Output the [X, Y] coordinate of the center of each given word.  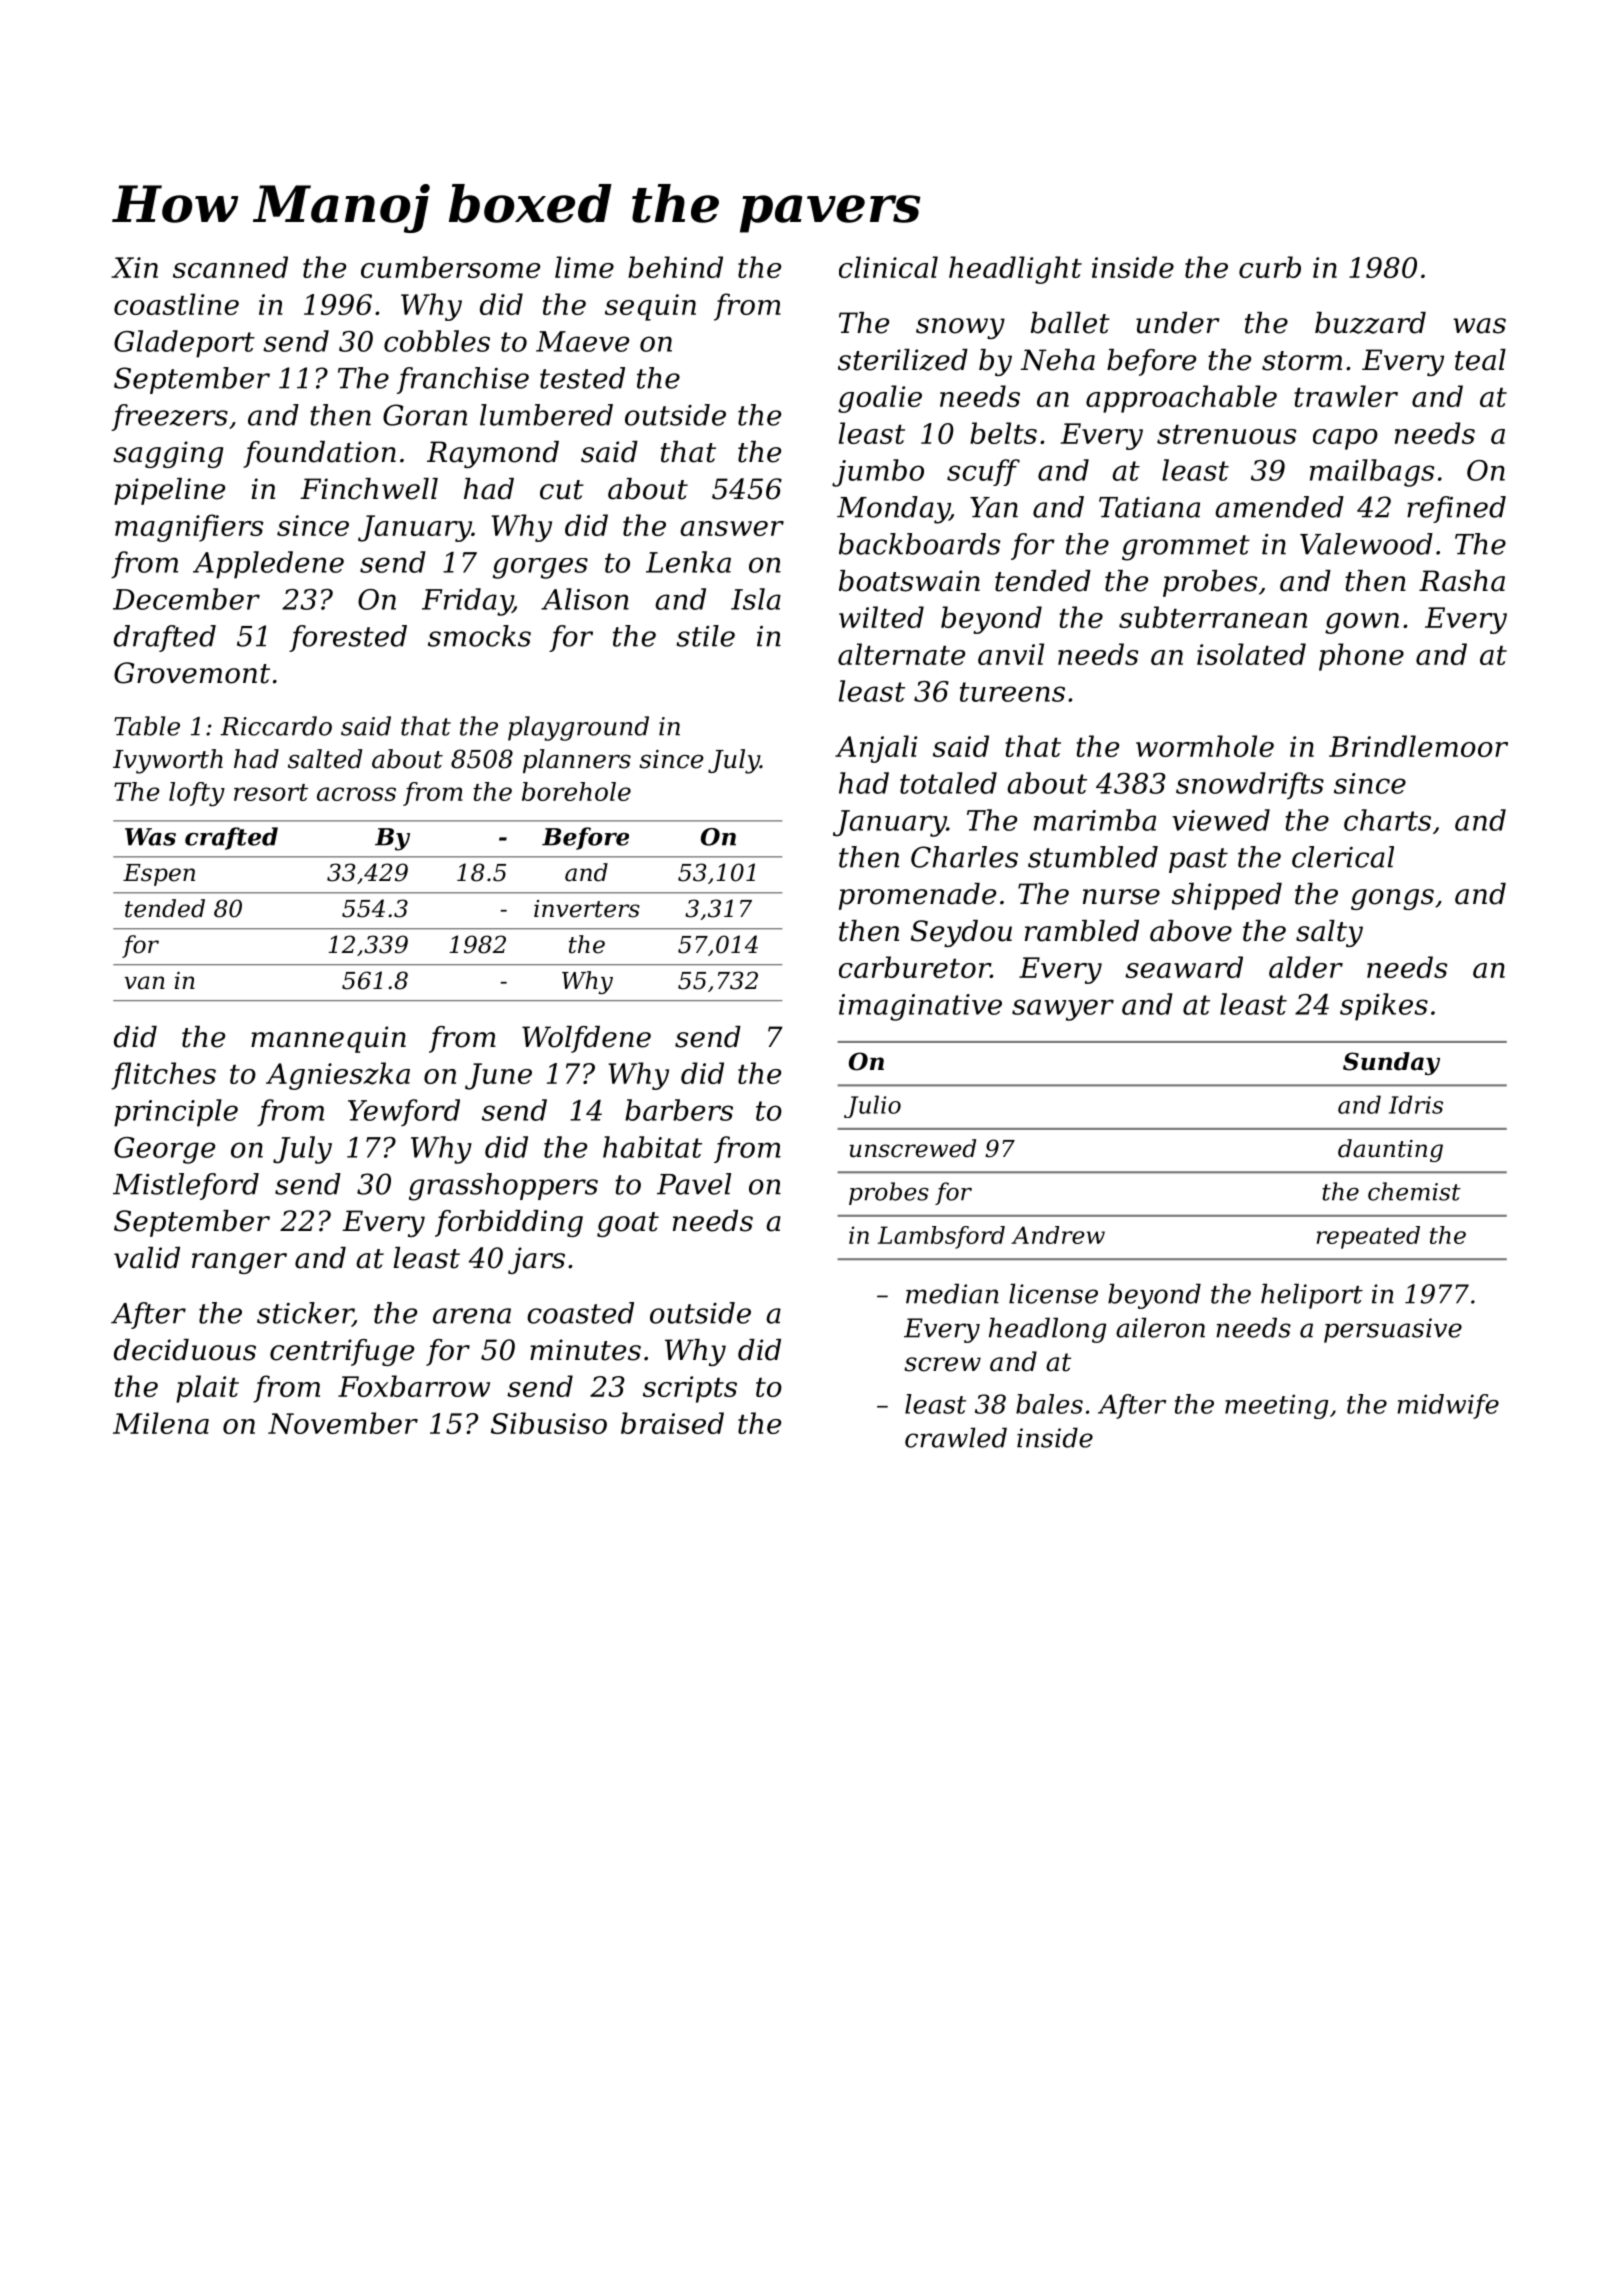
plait [207, 1389]
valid [147, 1258]
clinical [888, 267]
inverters [587, 909]
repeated [1368, 1237]
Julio [872, 1106]
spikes [1384, 1007]
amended [1279, 507]
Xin [134, 267]
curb [1270, 267]
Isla [756, 599]
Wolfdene [586, 1039]
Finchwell [369, 489]
